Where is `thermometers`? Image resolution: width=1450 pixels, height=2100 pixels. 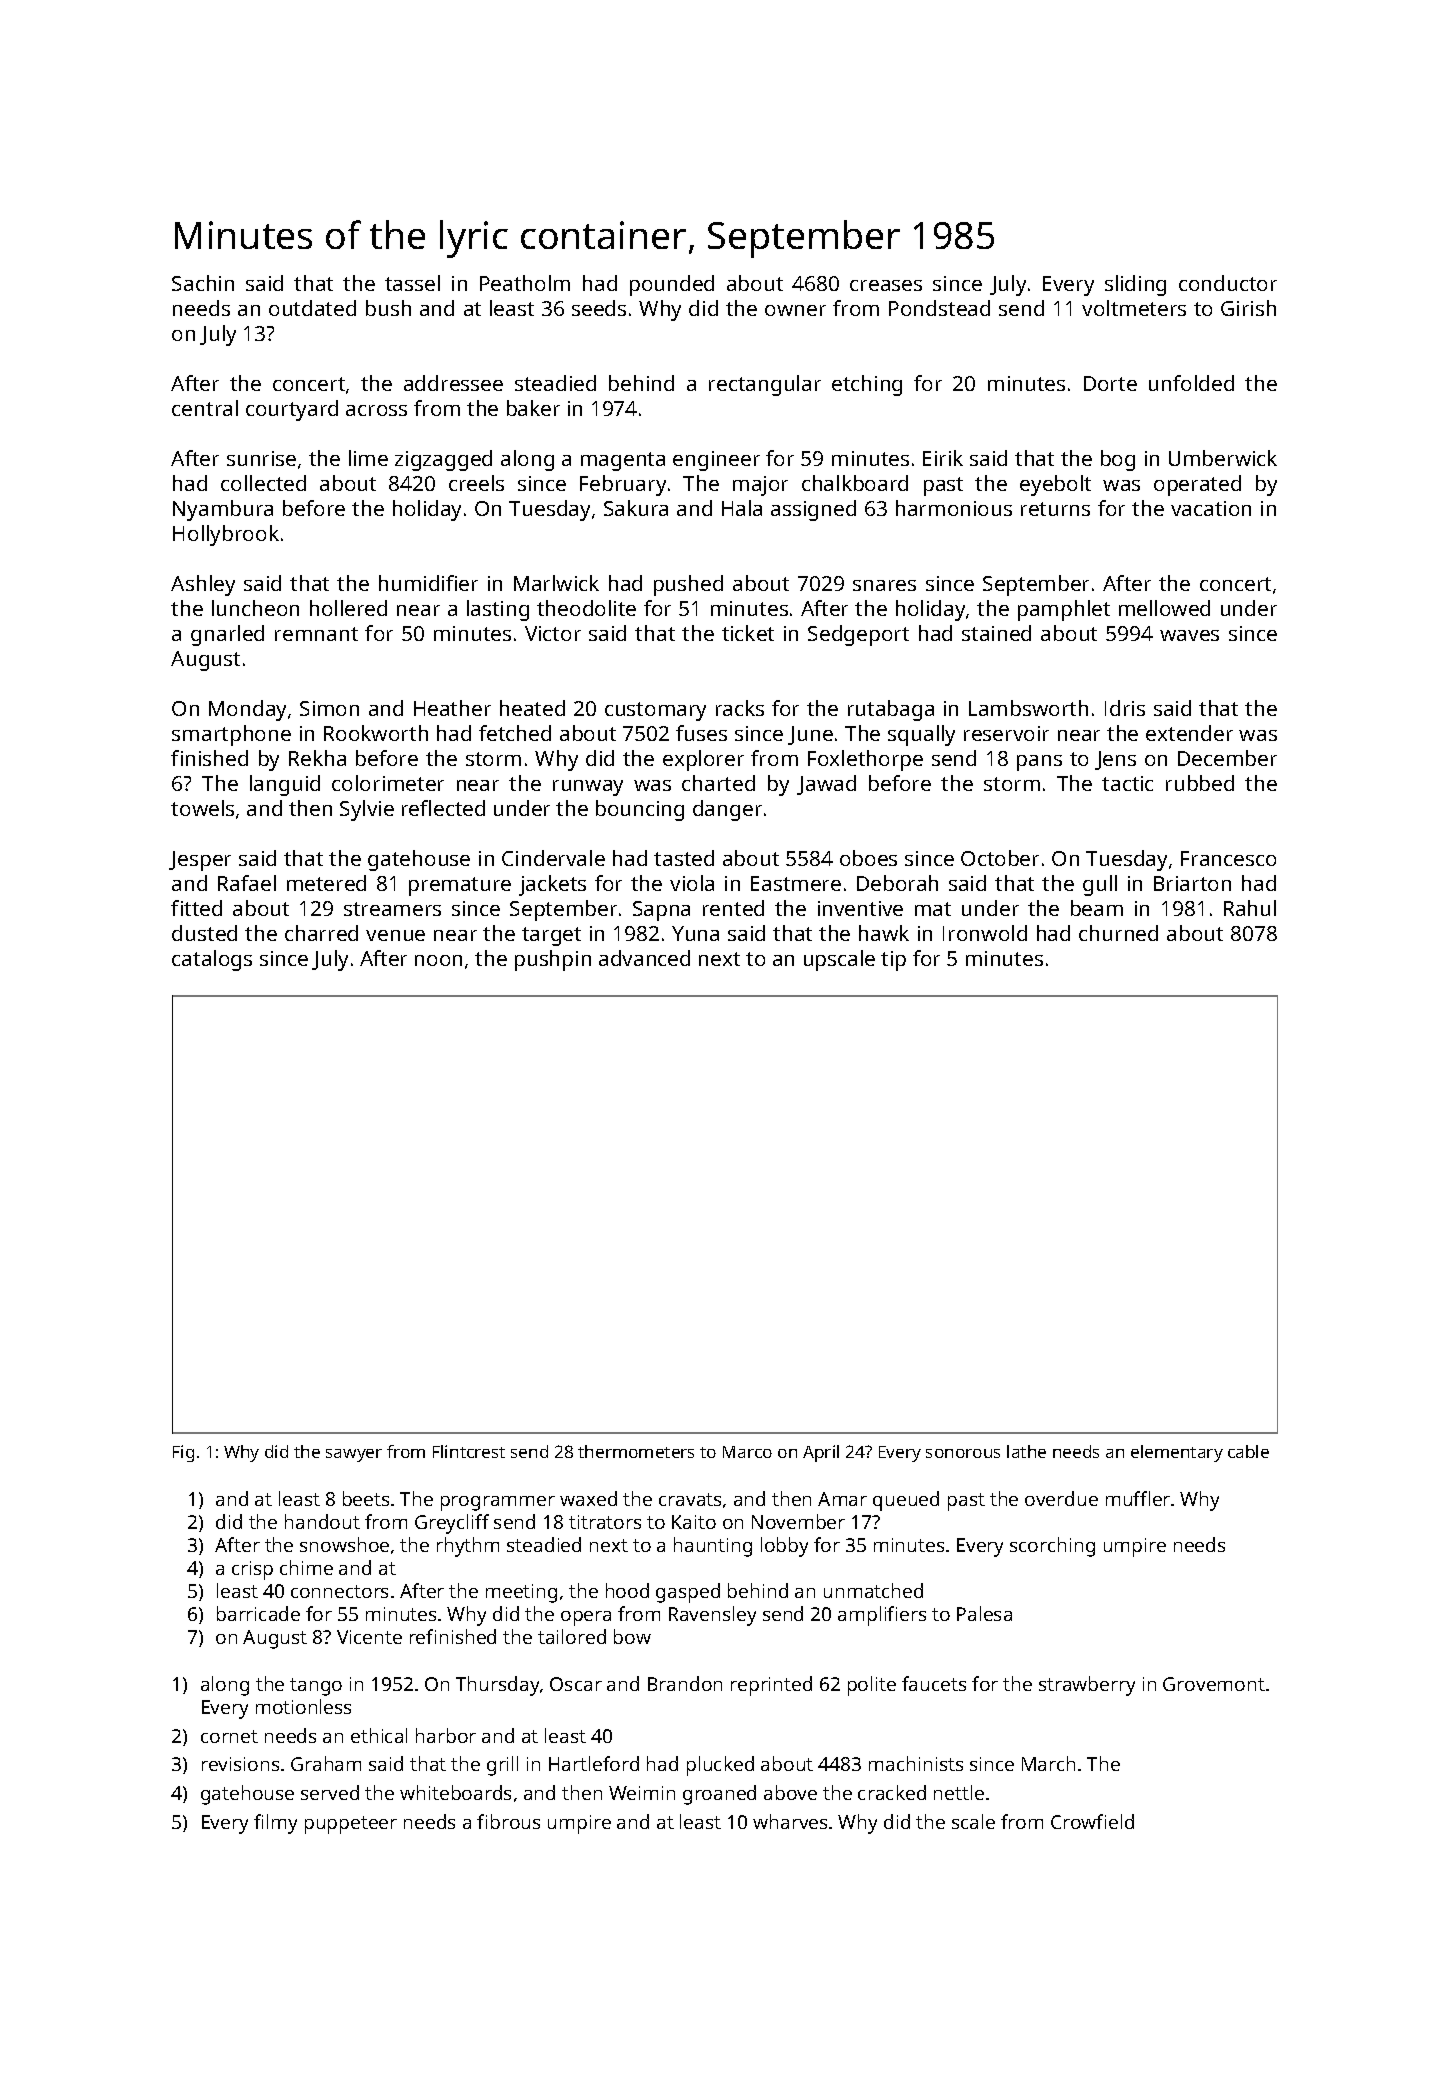 thermometers is located at coordinates (636, 1451).
